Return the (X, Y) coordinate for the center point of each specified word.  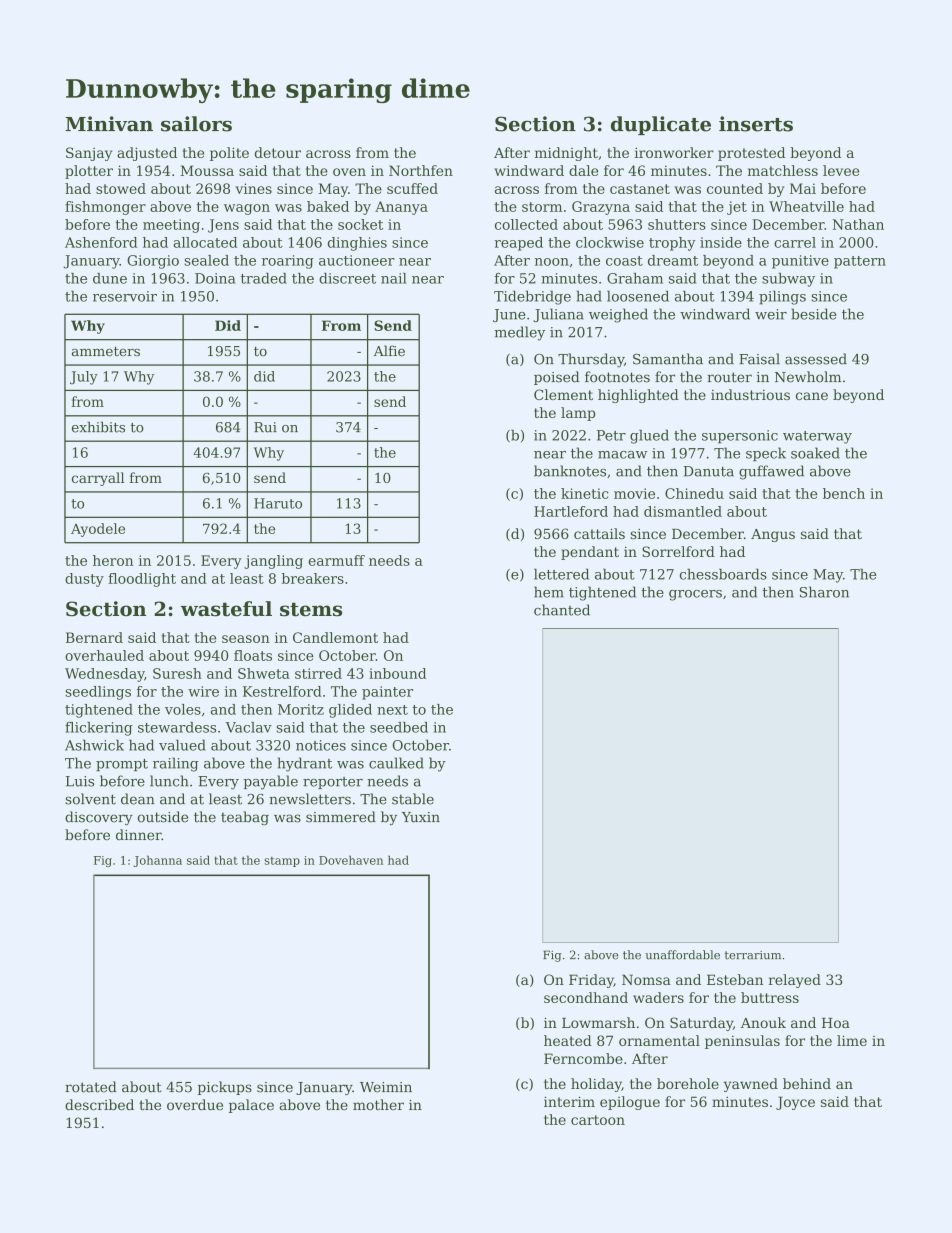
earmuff (336, 560)
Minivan (109, 124)
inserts (756, 124)
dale (583, 170)
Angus (773, 535)
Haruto (278, 503)
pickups (225, 1088)
